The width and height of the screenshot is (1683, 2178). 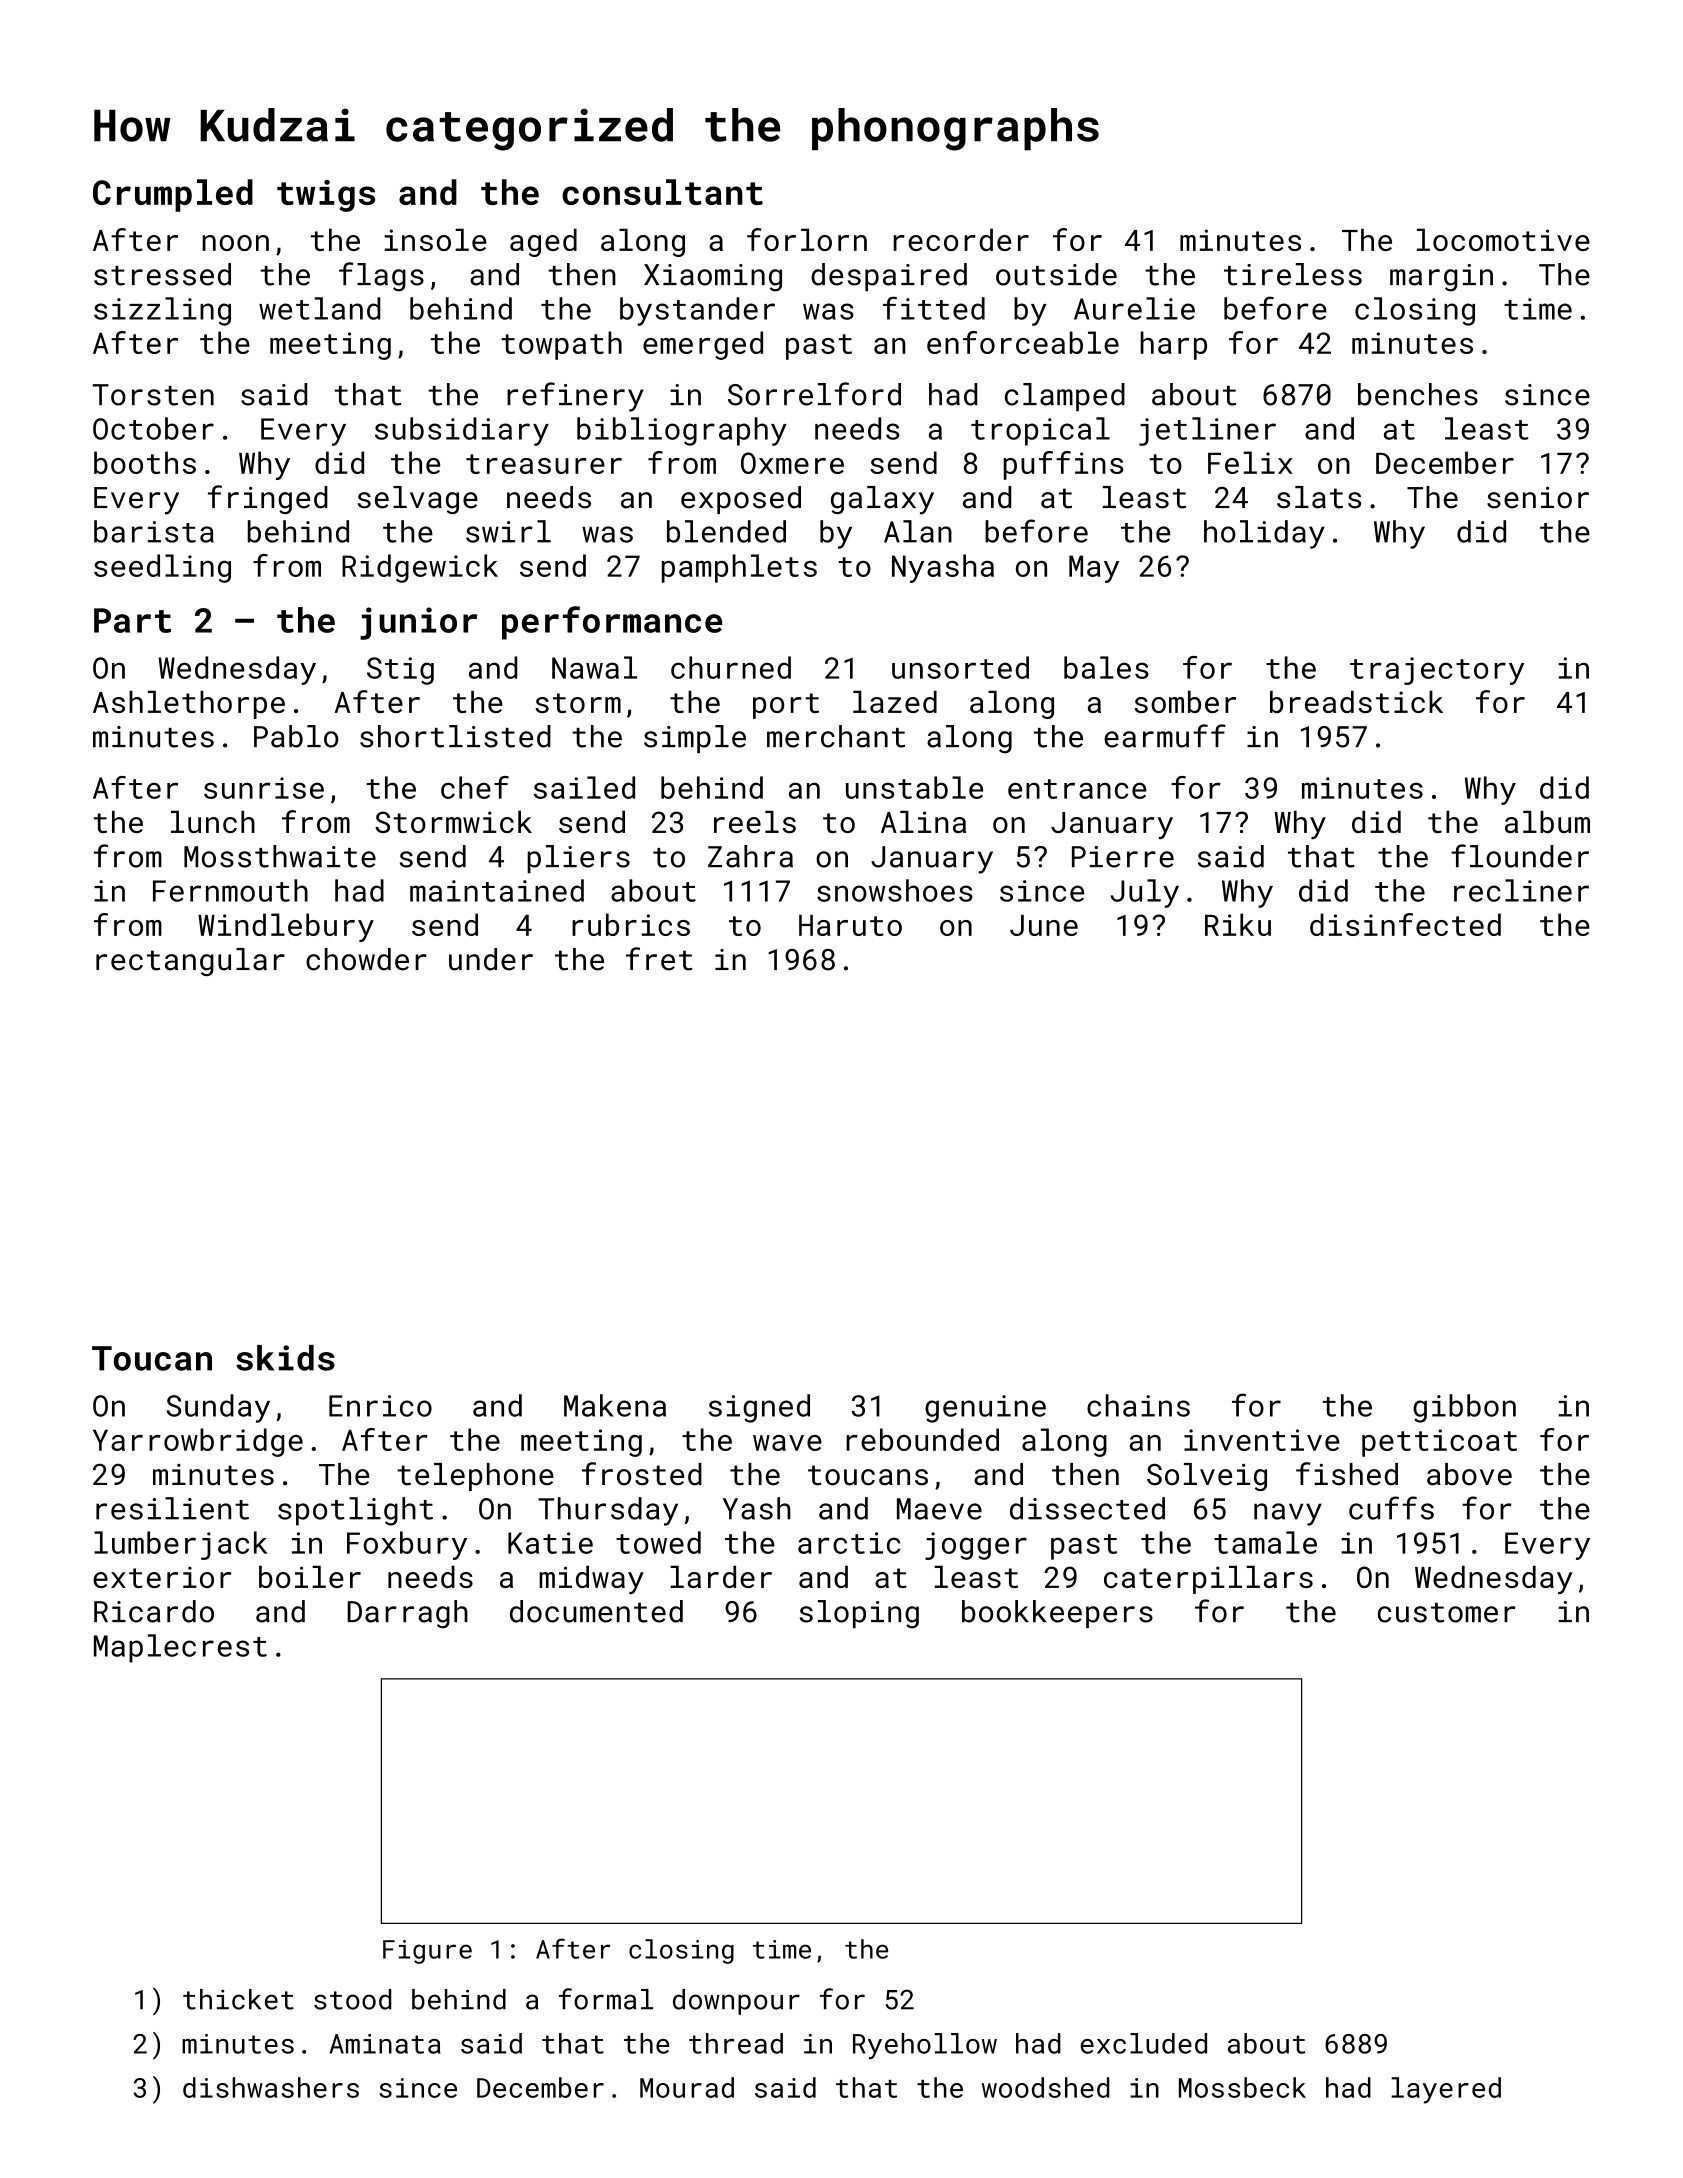 What do you see at coordinates (190, 962) in the screenshot?
I see `rectangular` at bounding box center [190, 962].
